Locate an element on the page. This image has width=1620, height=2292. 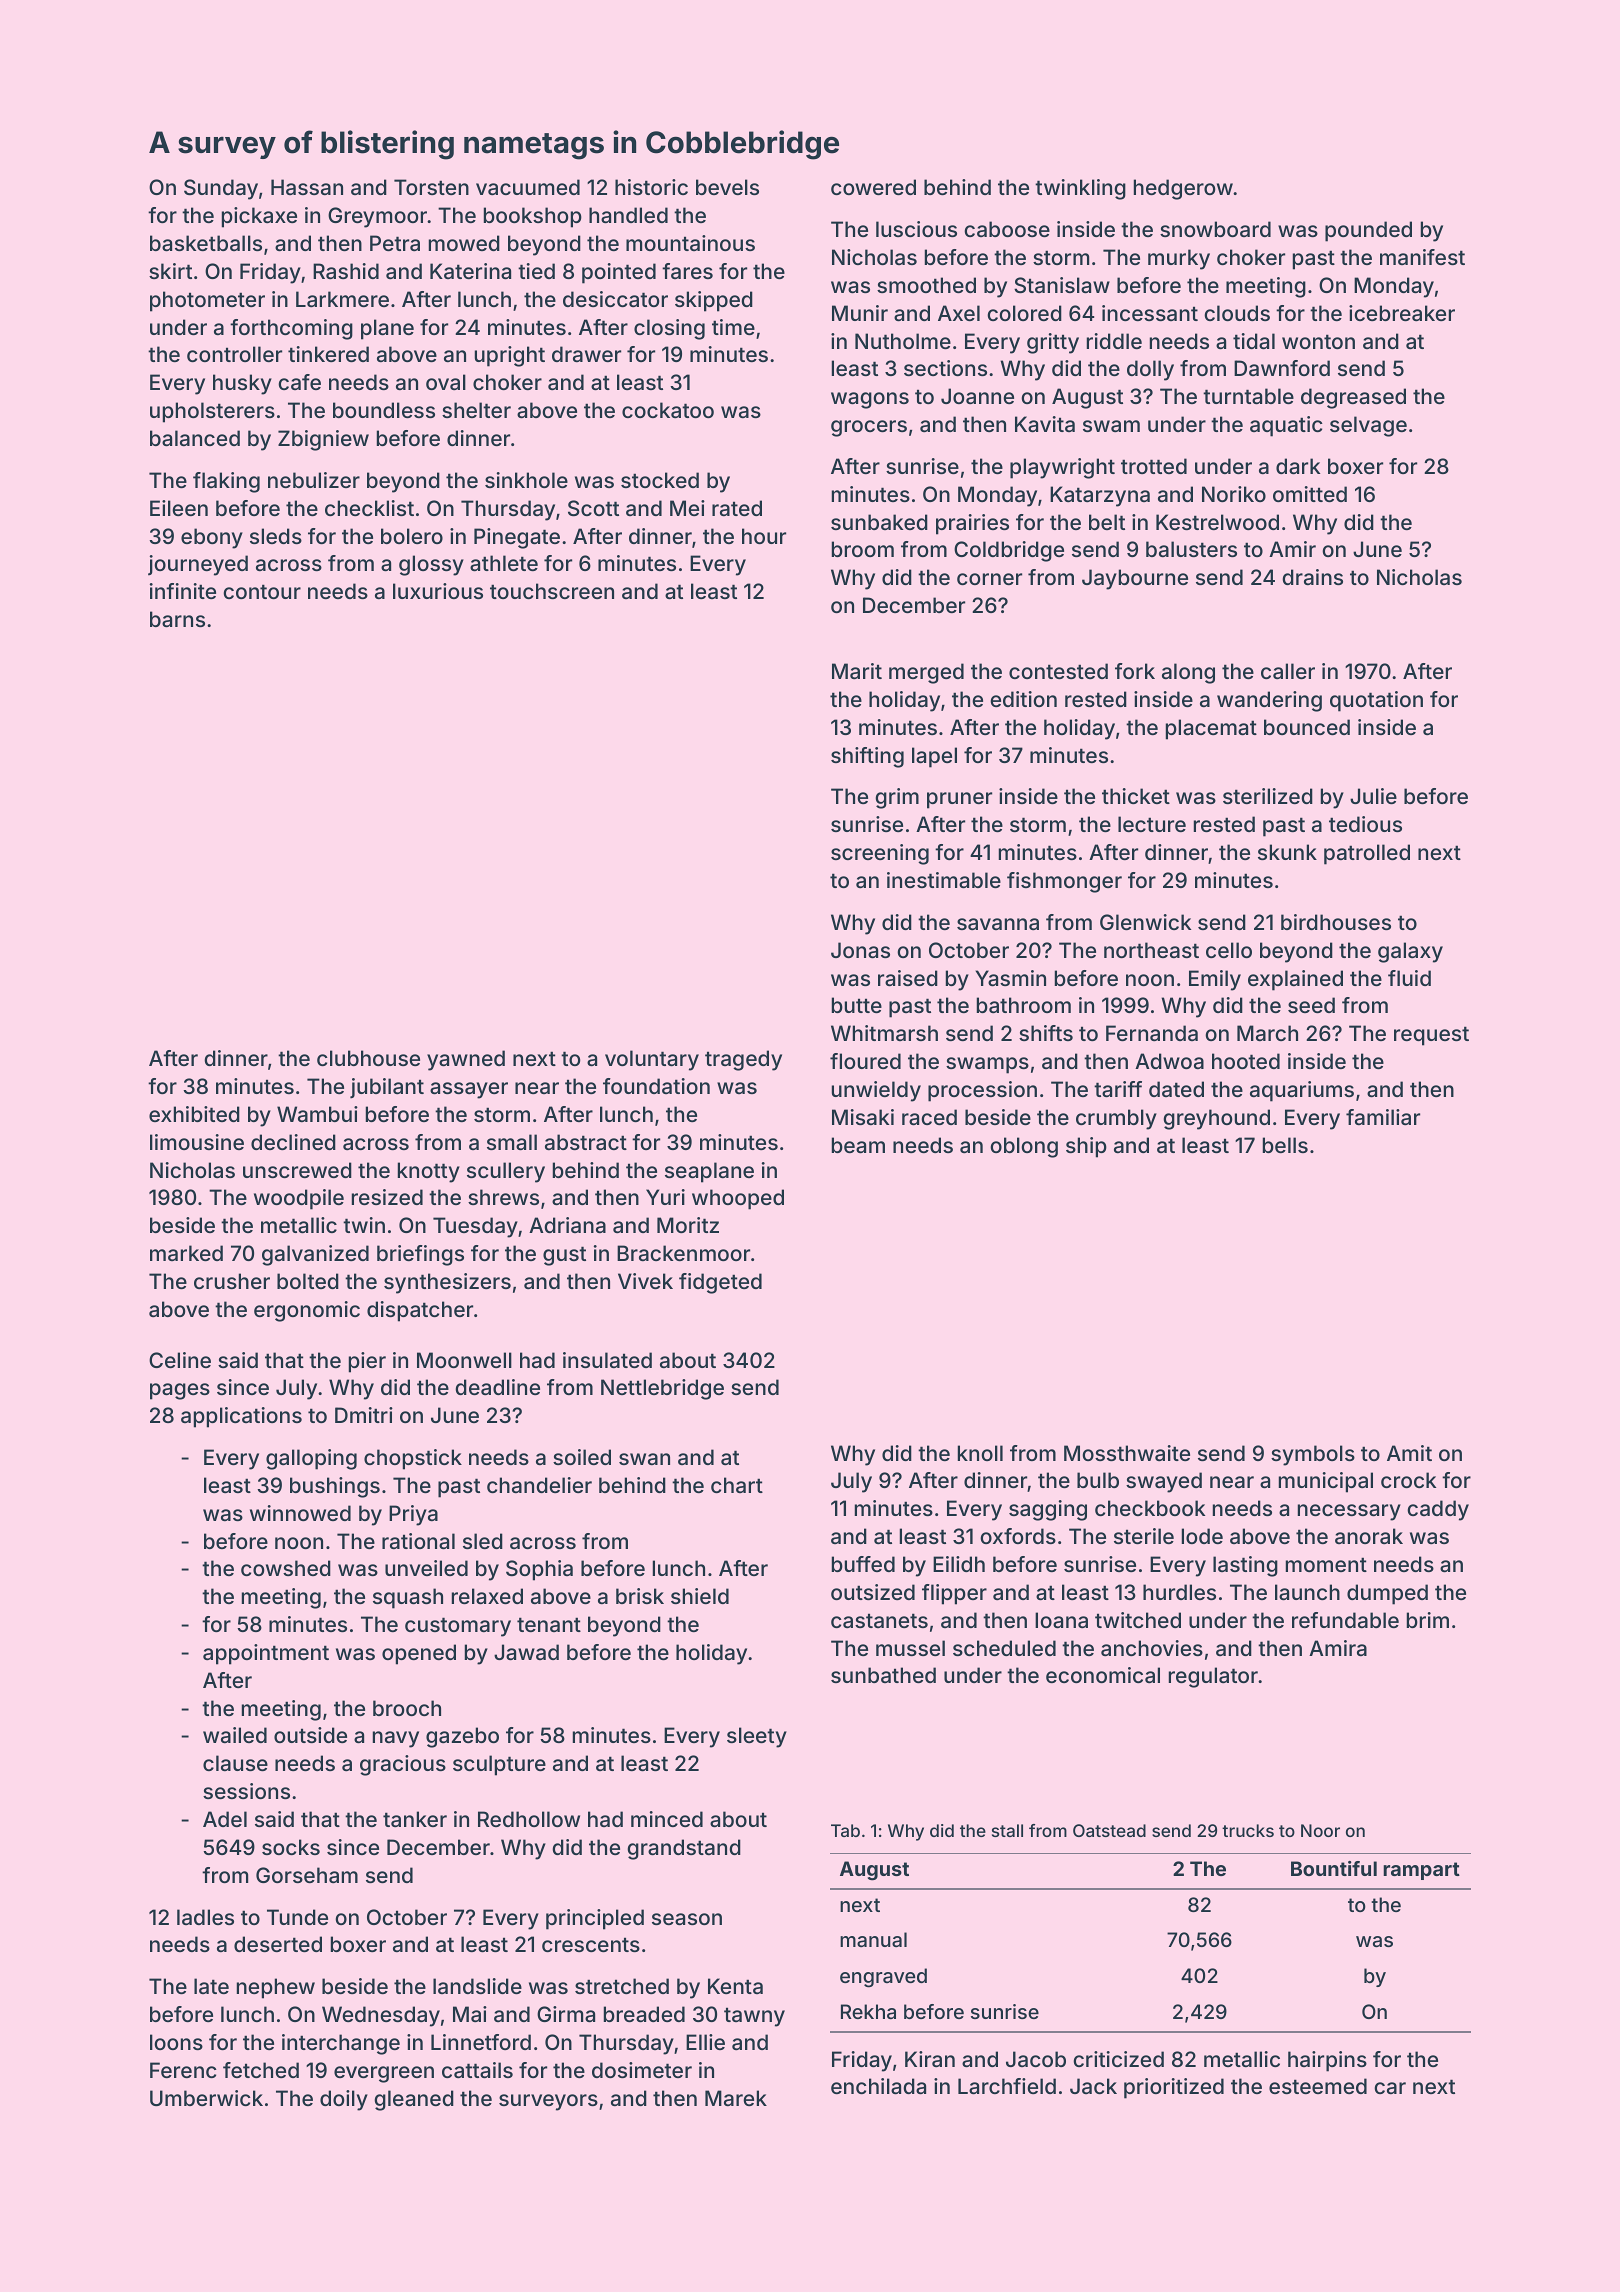
doily is located at coordinates (344, 2100).
